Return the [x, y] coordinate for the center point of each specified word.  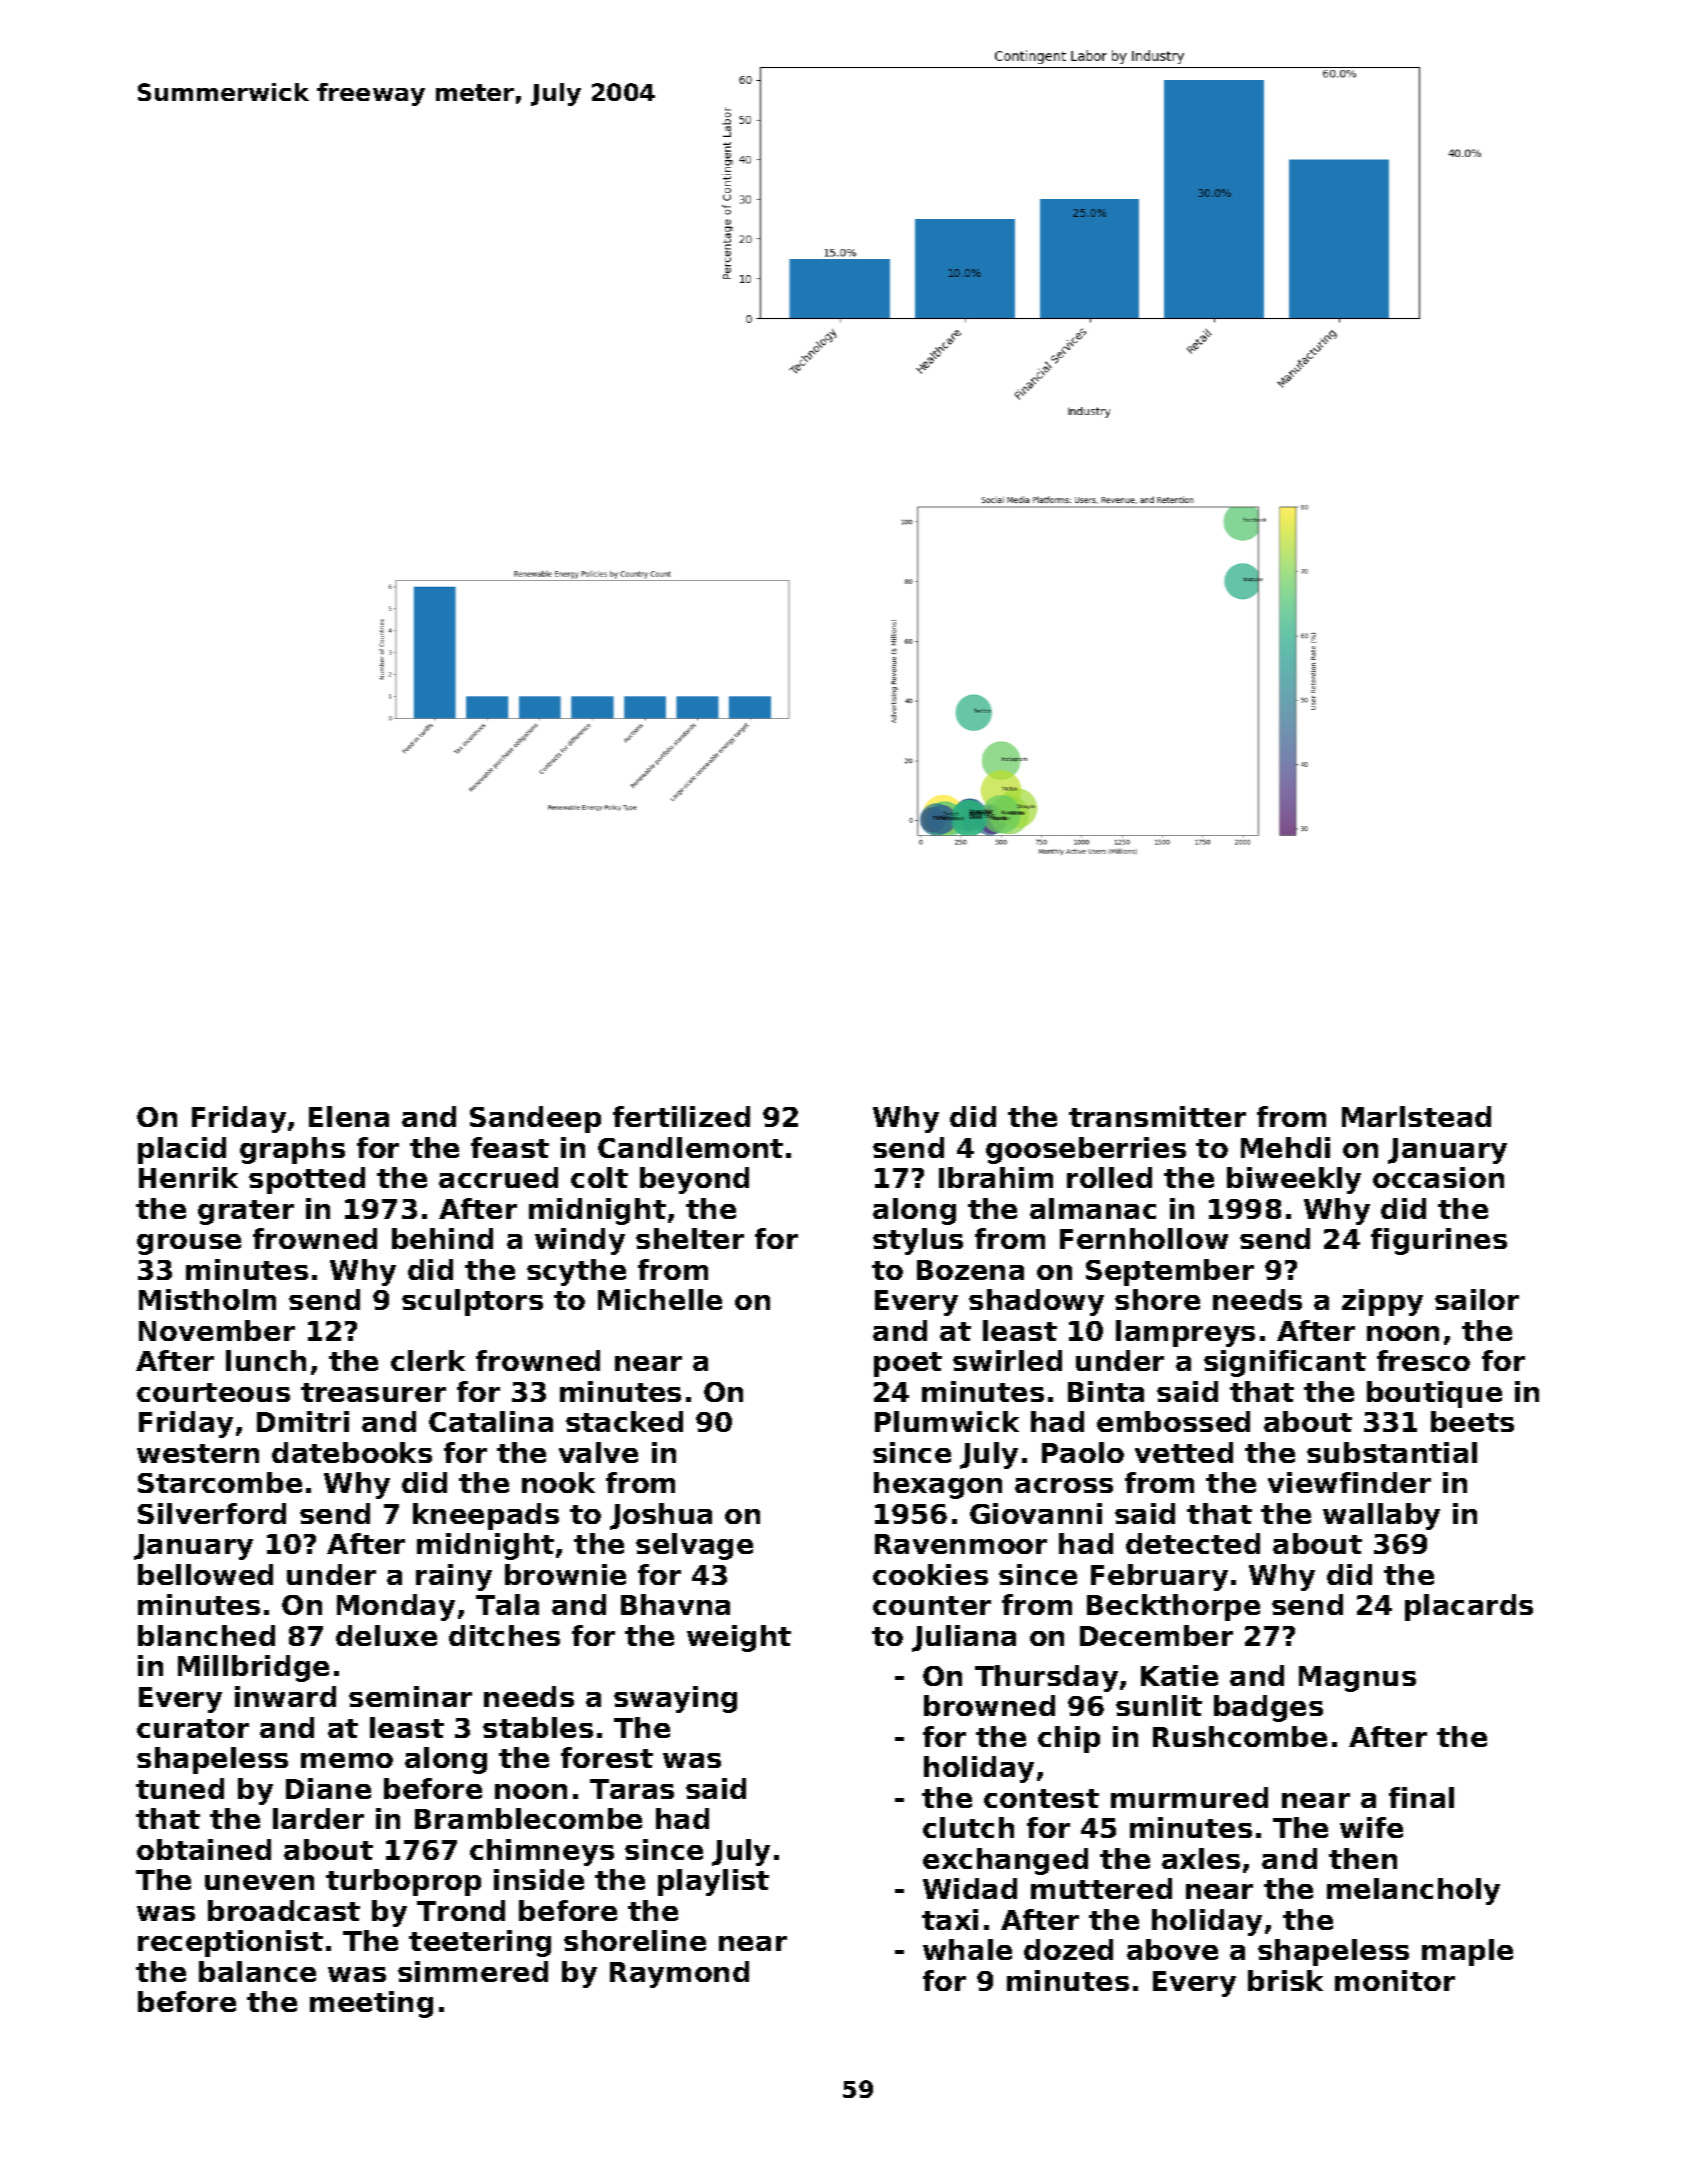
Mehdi [1285, 1147]
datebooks [352, 1452]
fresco [1423, 1360]
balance [257, 1971]
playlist [713, 1882]
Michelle [660, 1299]
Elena [349, 1116]
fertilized [681, 1116]
